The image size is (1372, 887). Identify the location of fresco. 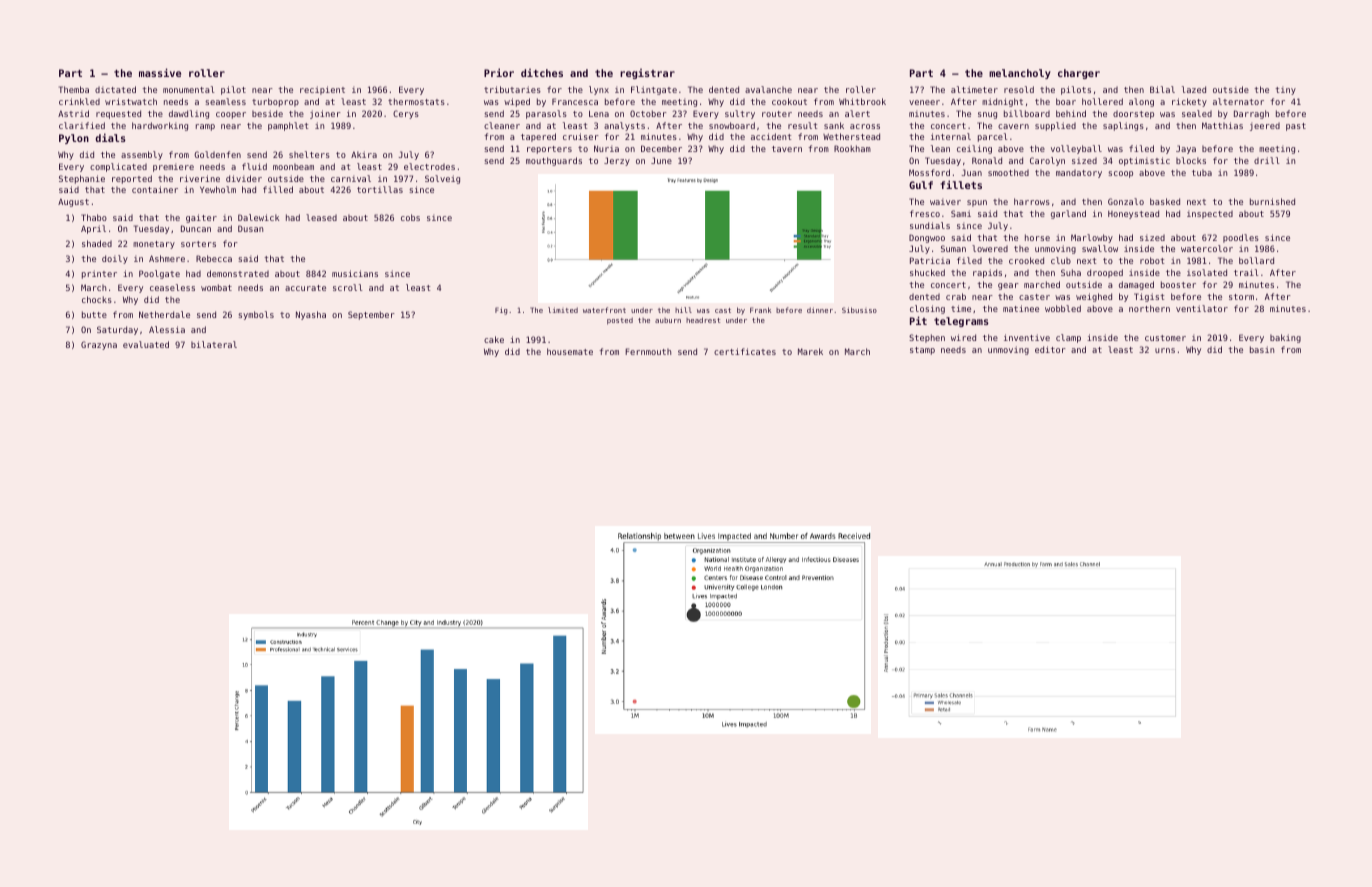
(925, 213).
